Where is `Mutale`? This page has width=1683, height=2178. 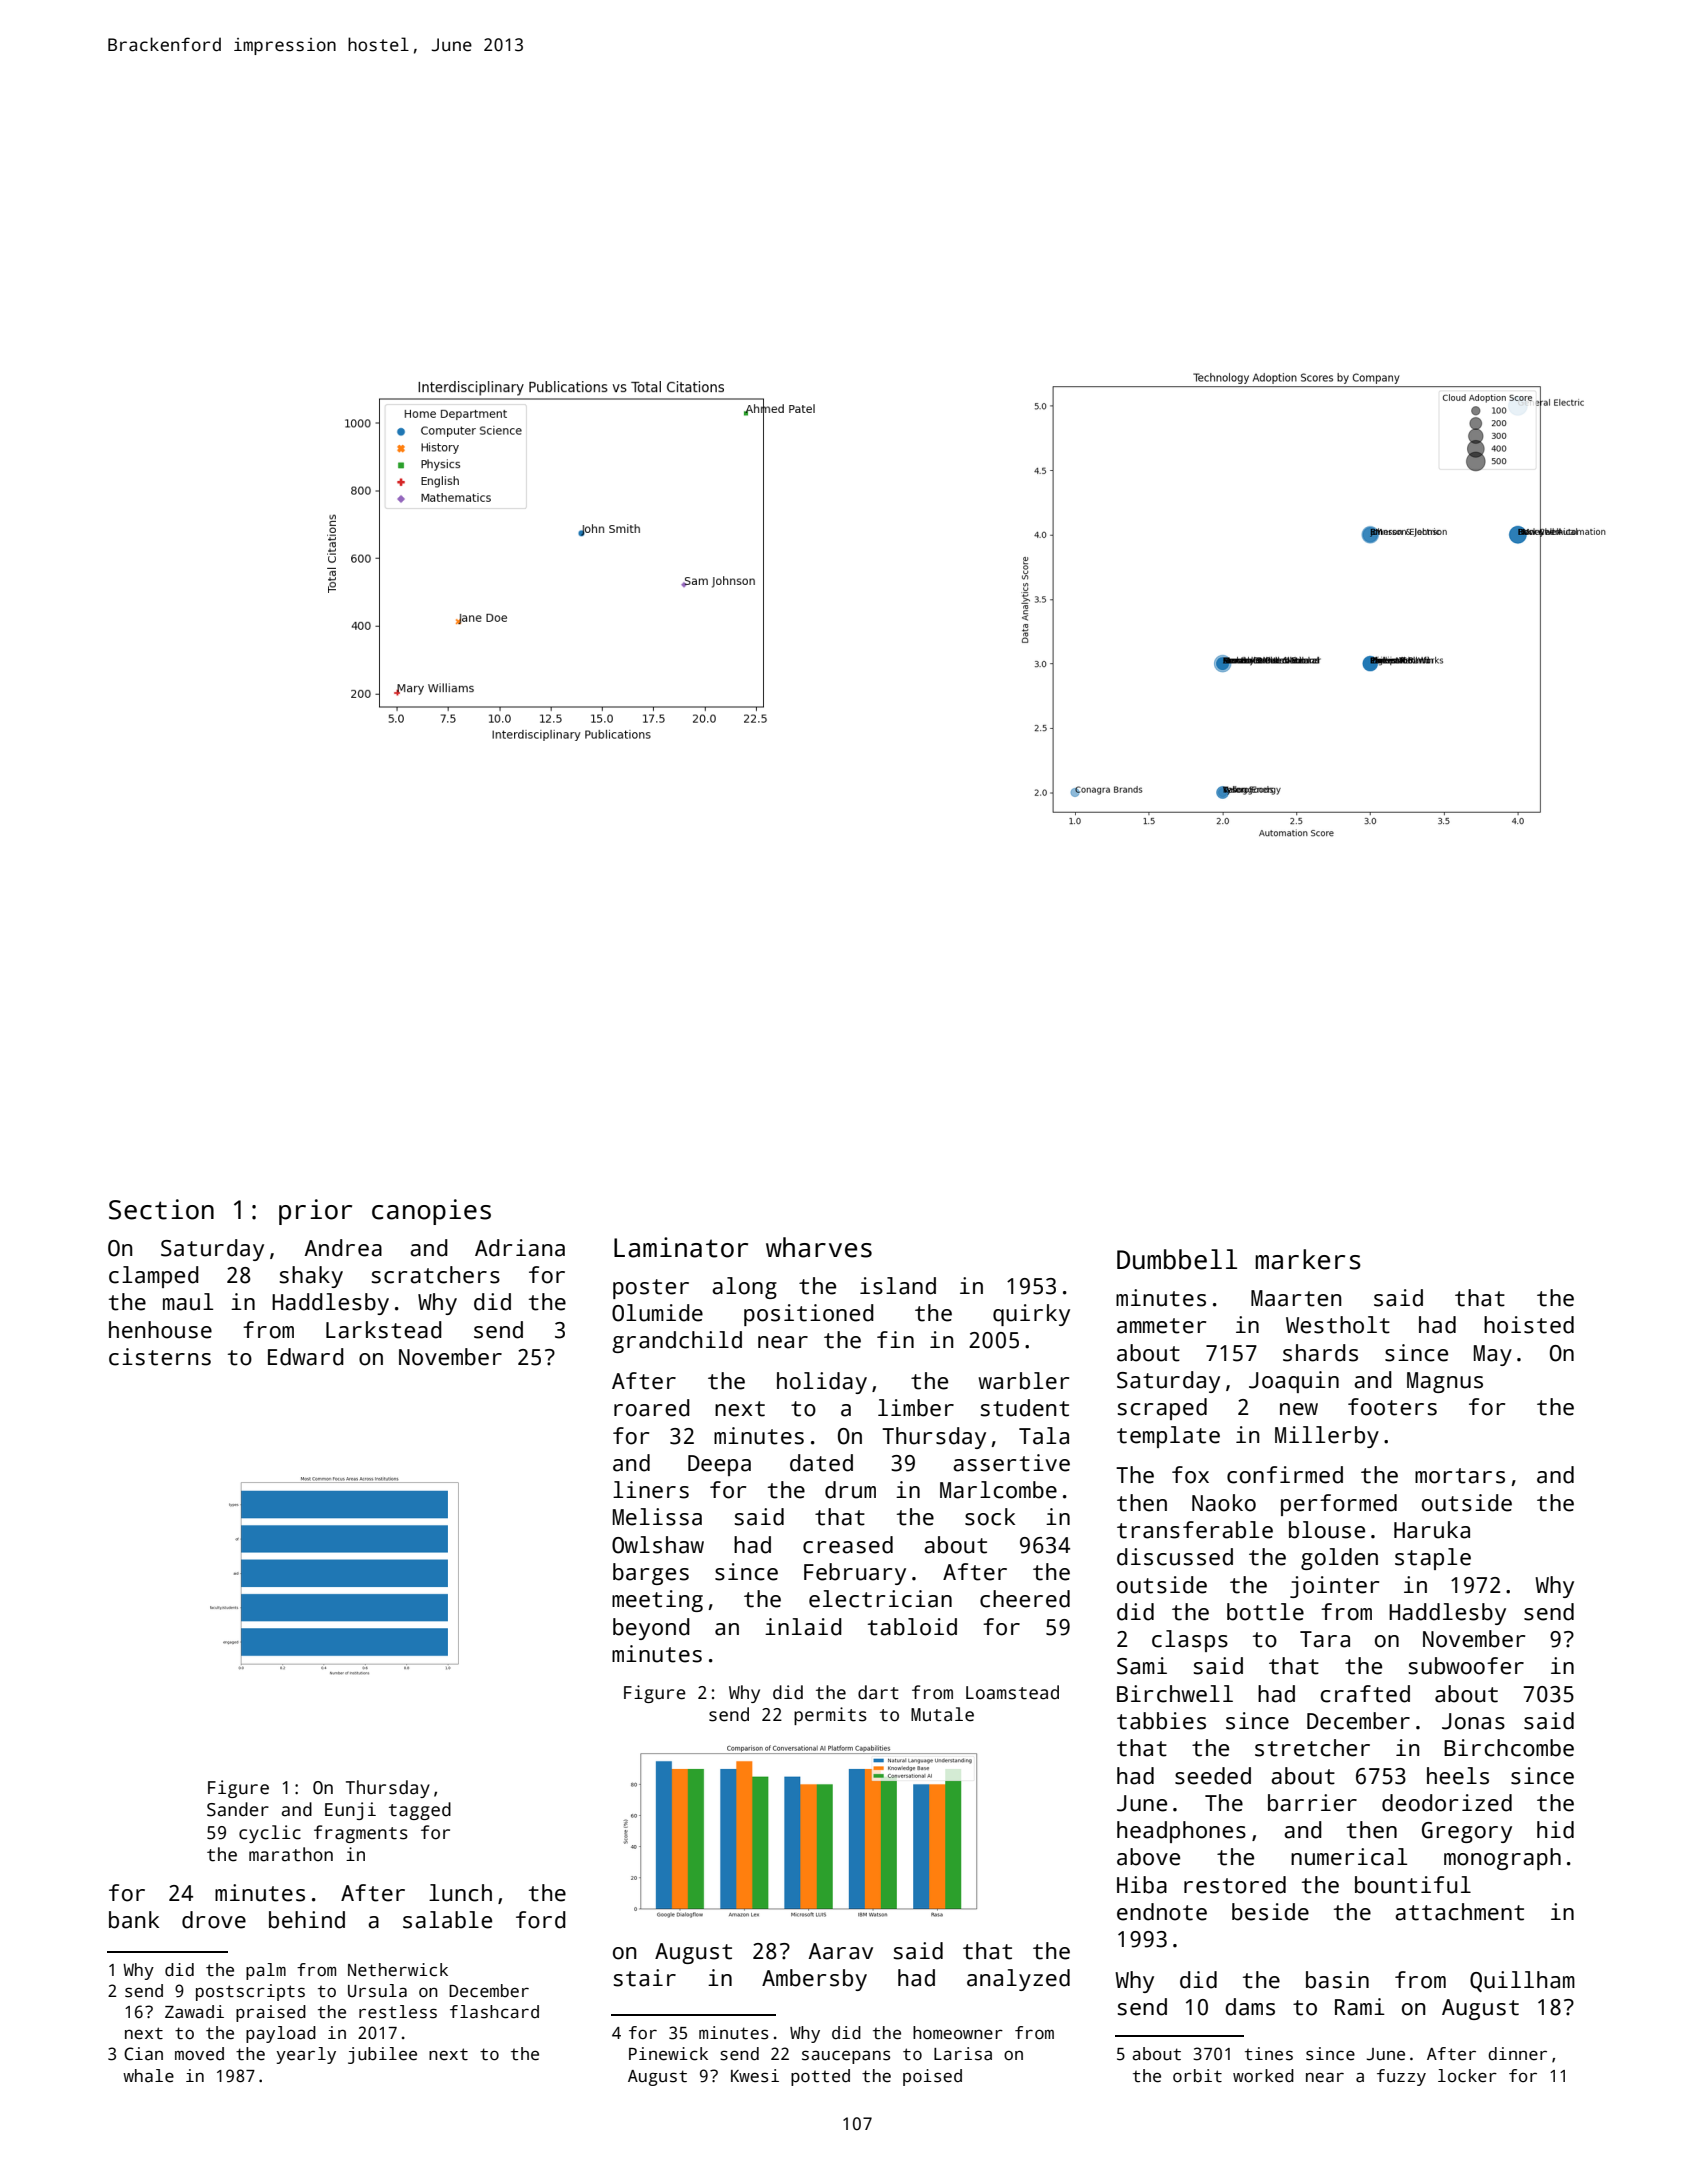
Mutale is located at coordinates (942, 1714).
